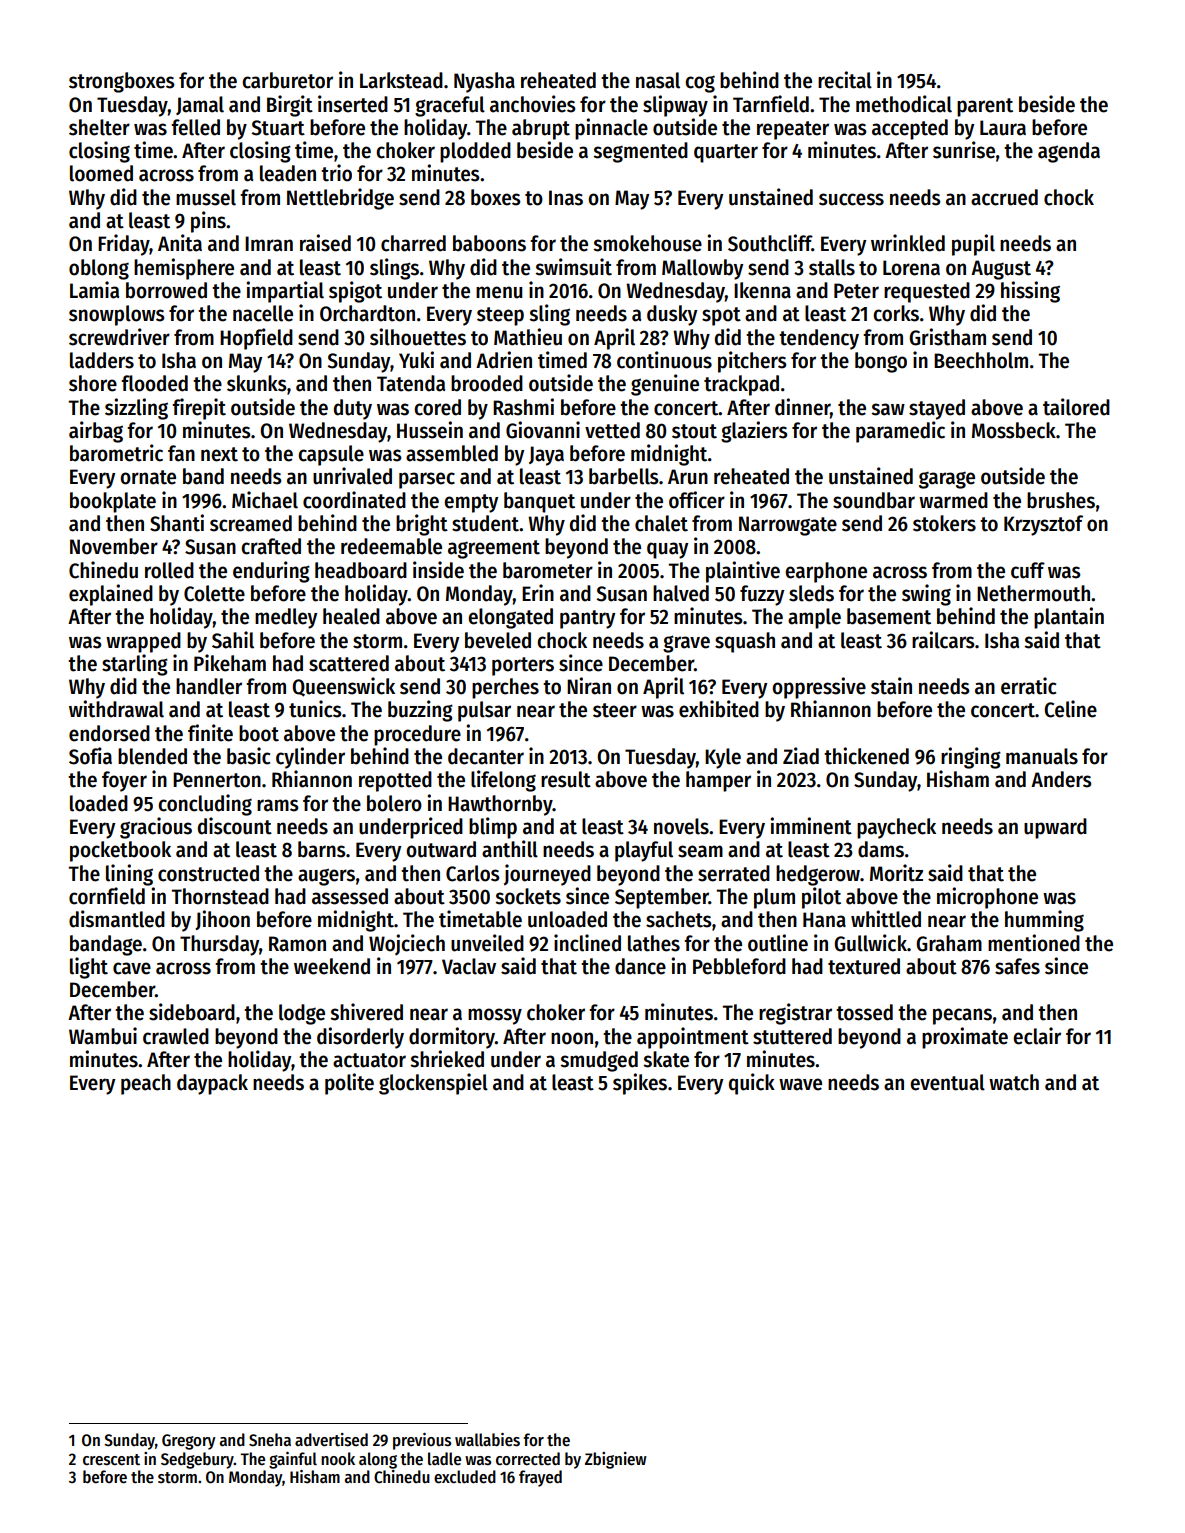 This page has width=1185, height=1533. Describe the element at coordinates (688, 477) in the page. I see `Arun` at that location.
